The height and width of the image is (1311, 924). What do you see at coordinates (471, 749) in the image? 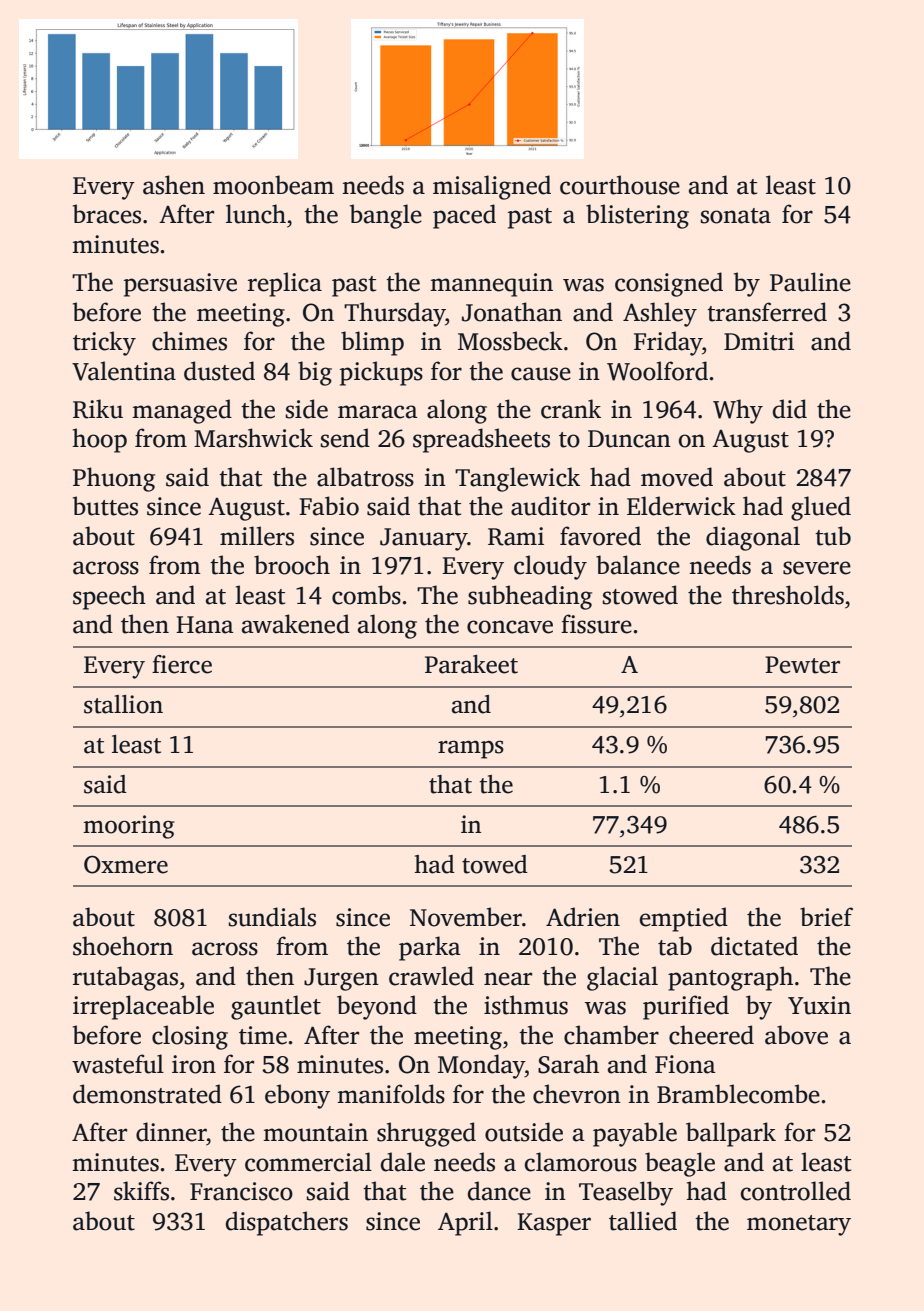
I see `ramps` at bounding box center [471, 749].
